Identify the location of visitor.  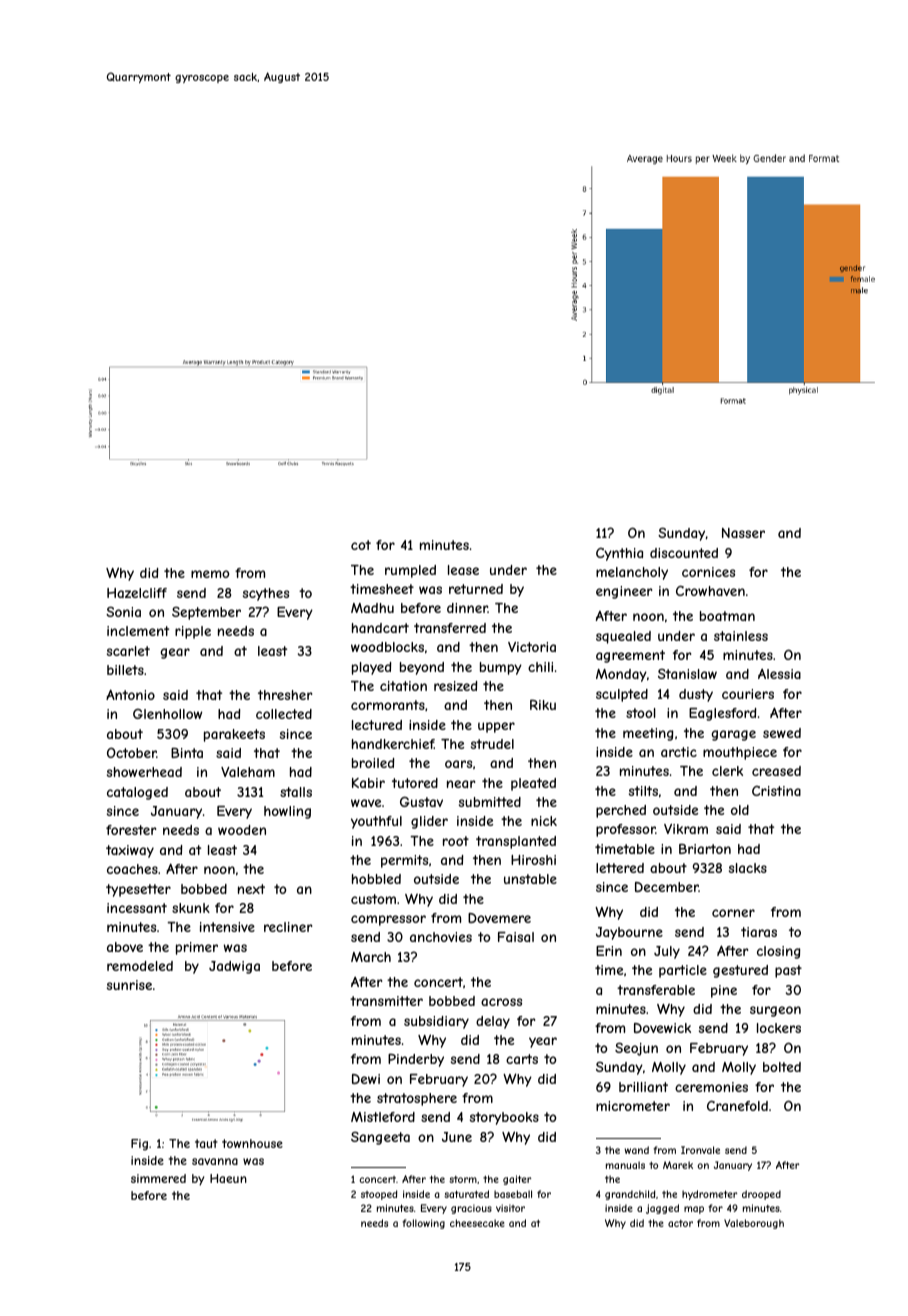
(510, 1208).
